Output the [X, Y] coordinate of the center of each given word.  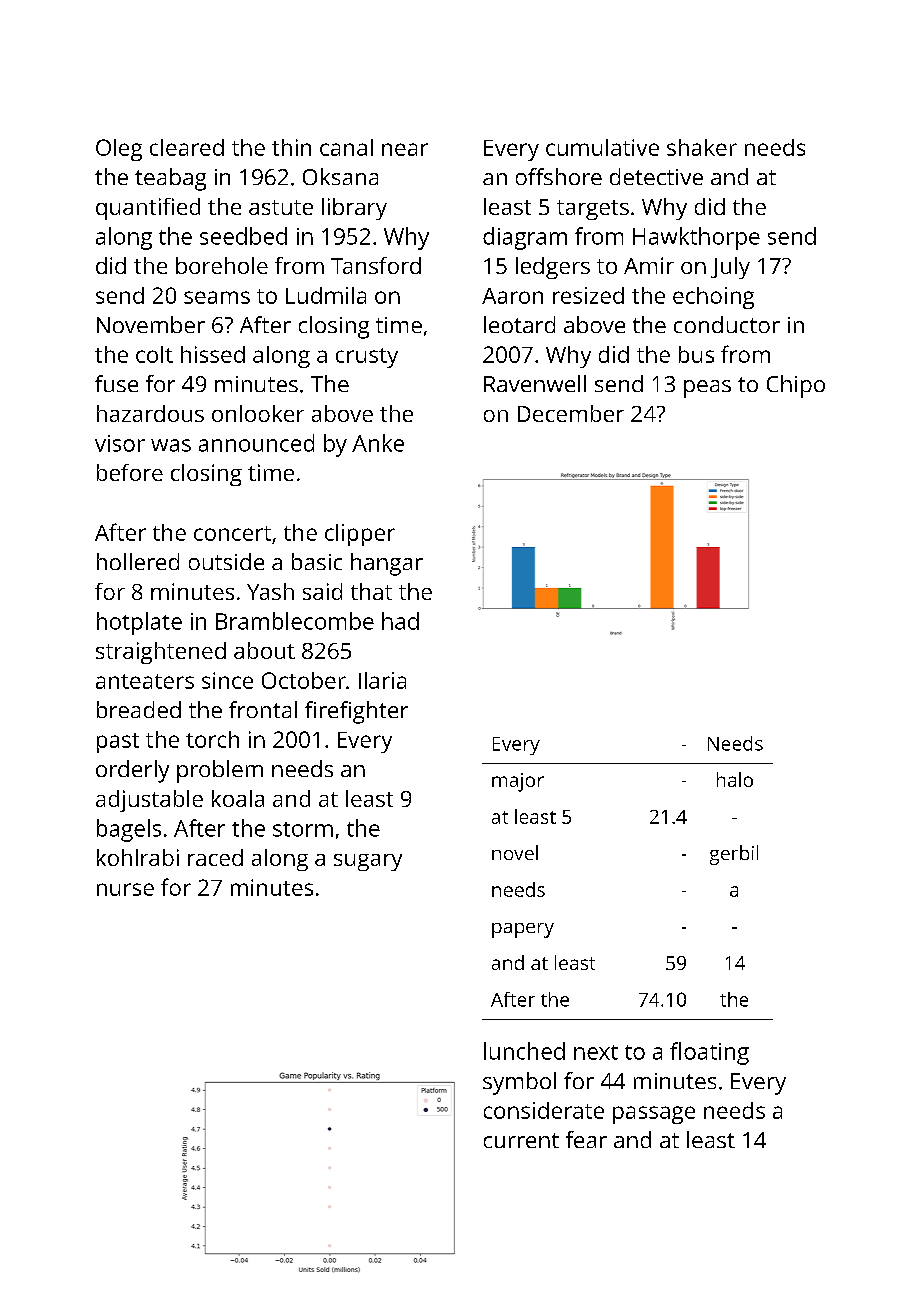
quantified [148, 209]
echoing [713, 298]
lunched [524, 1051]
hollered [138, 561]
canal [346, 147]
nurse [125, 889]
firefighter [356, 712]
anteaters [145, 681]
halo [735, 779]
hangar [387, 564]
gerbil [734, 855]
